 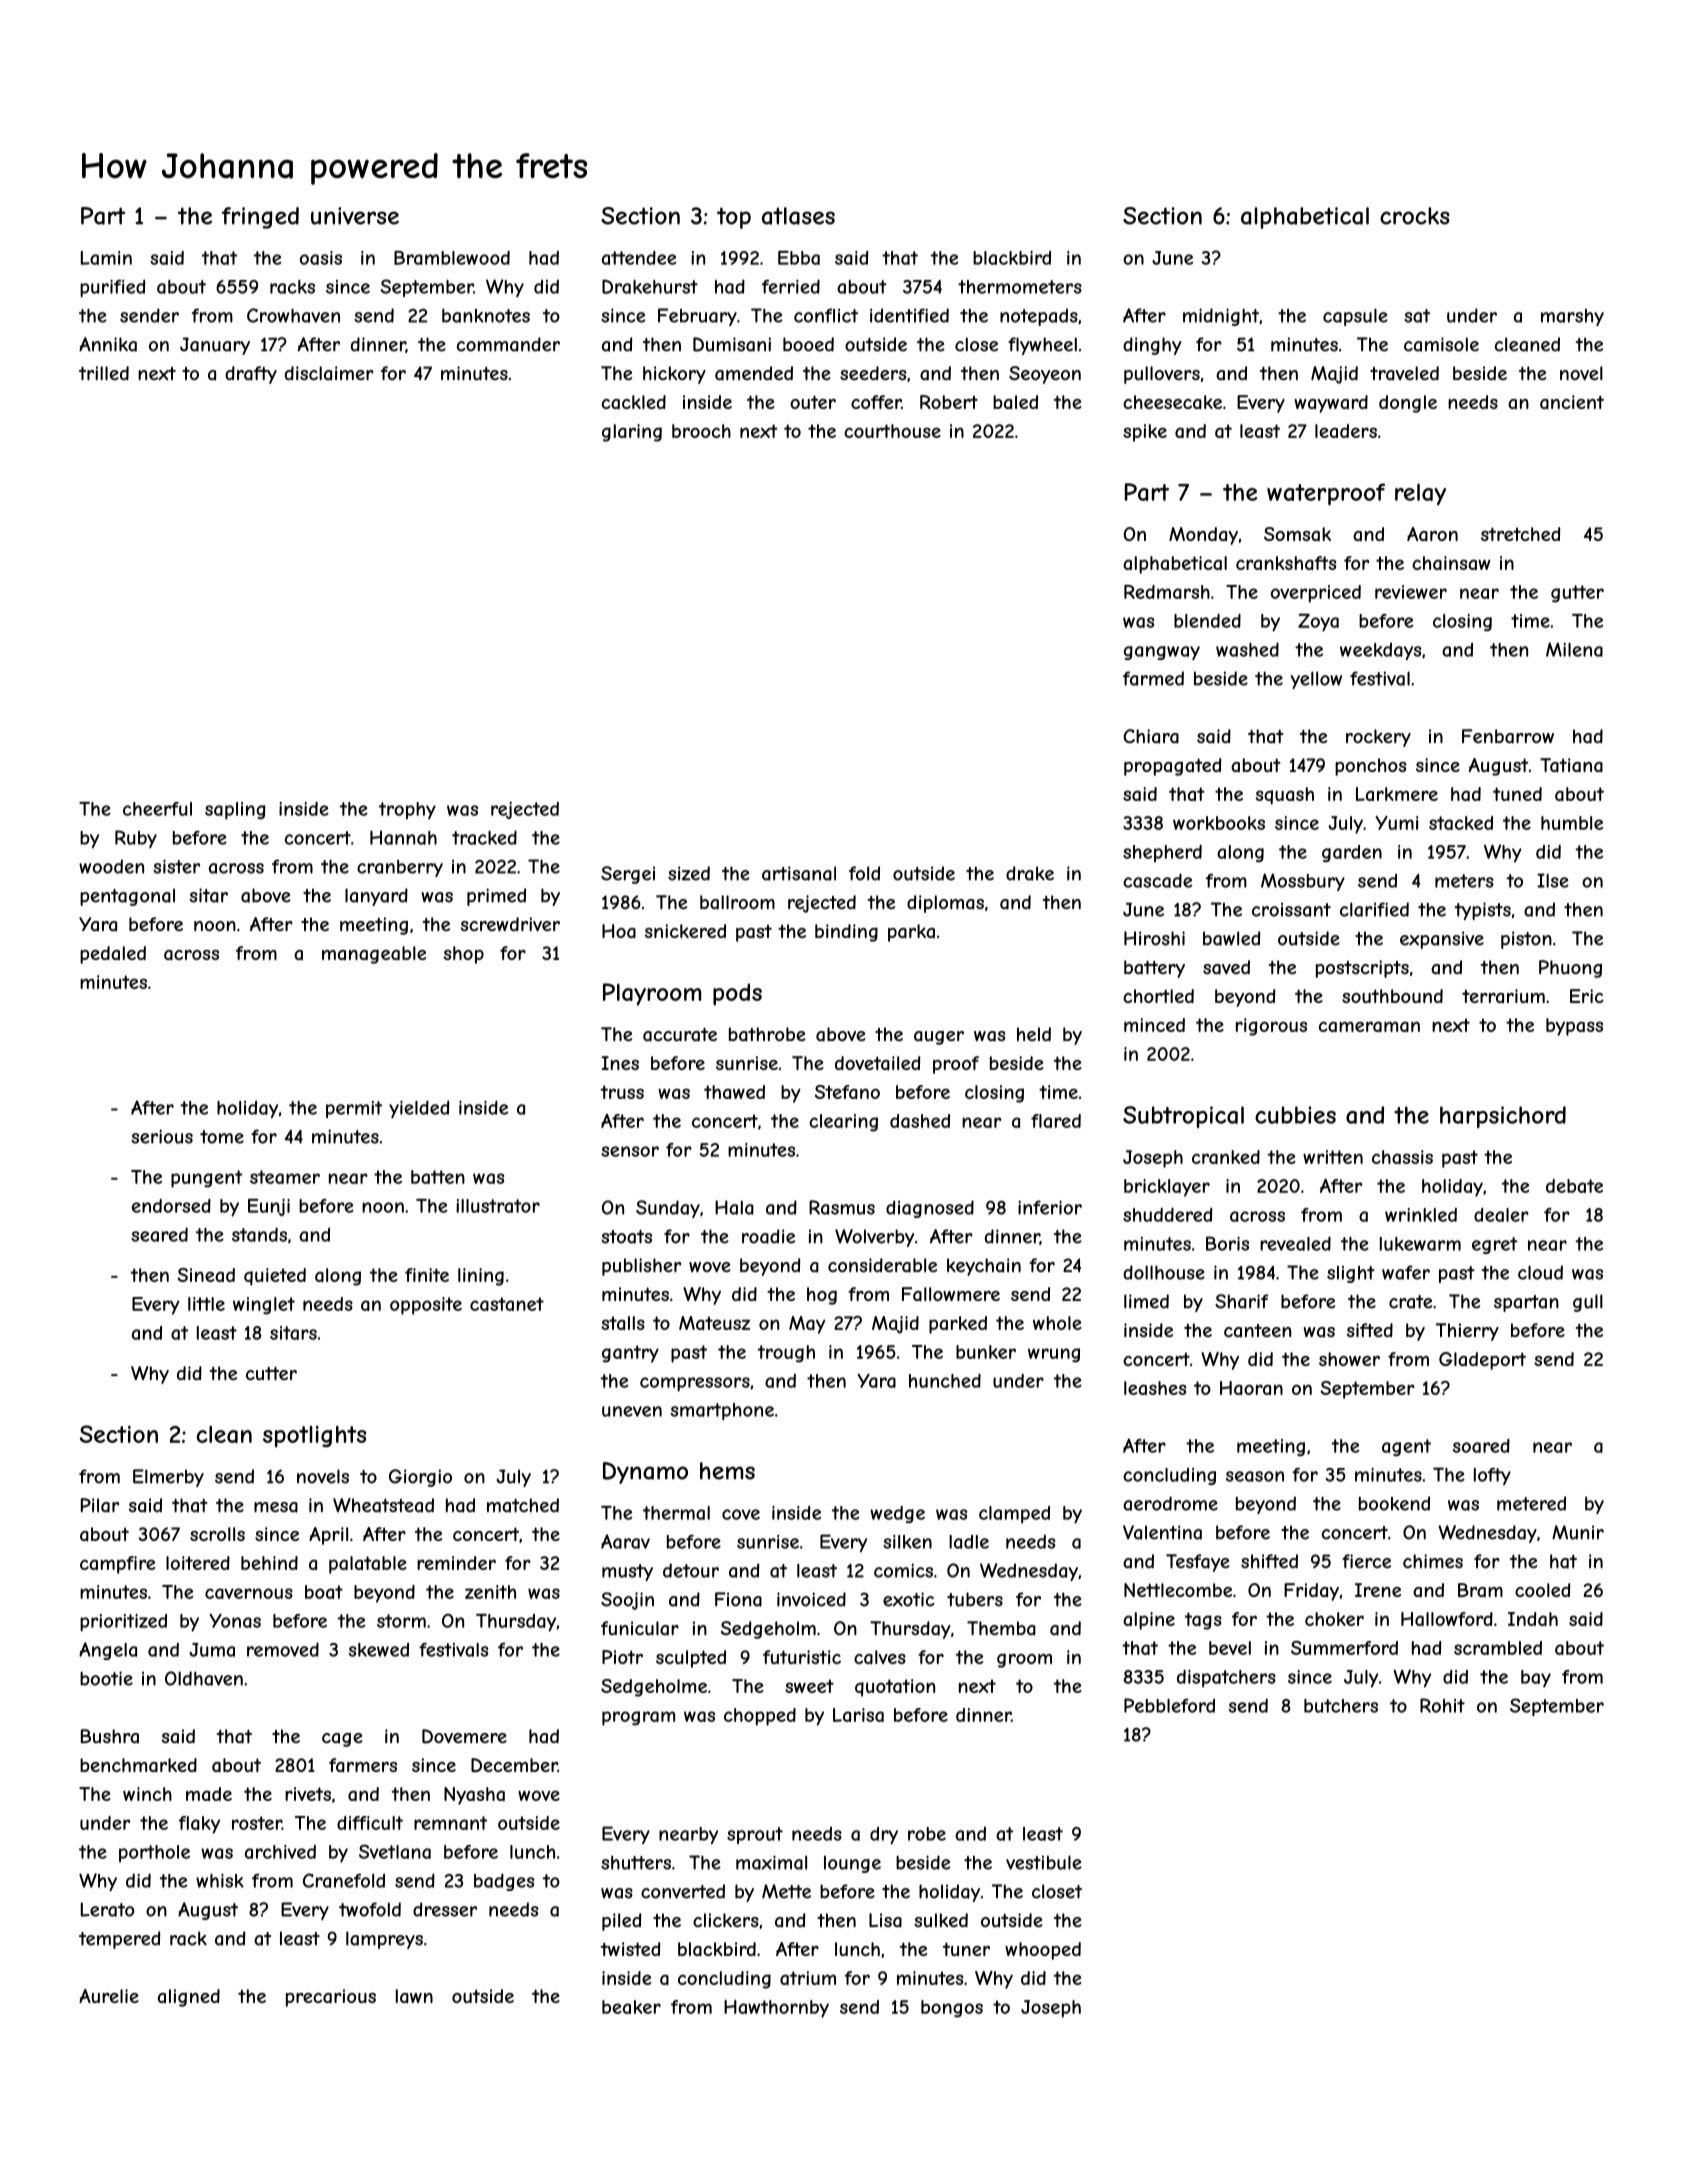 I want to click on calves, so click(x=880, y=1657).
